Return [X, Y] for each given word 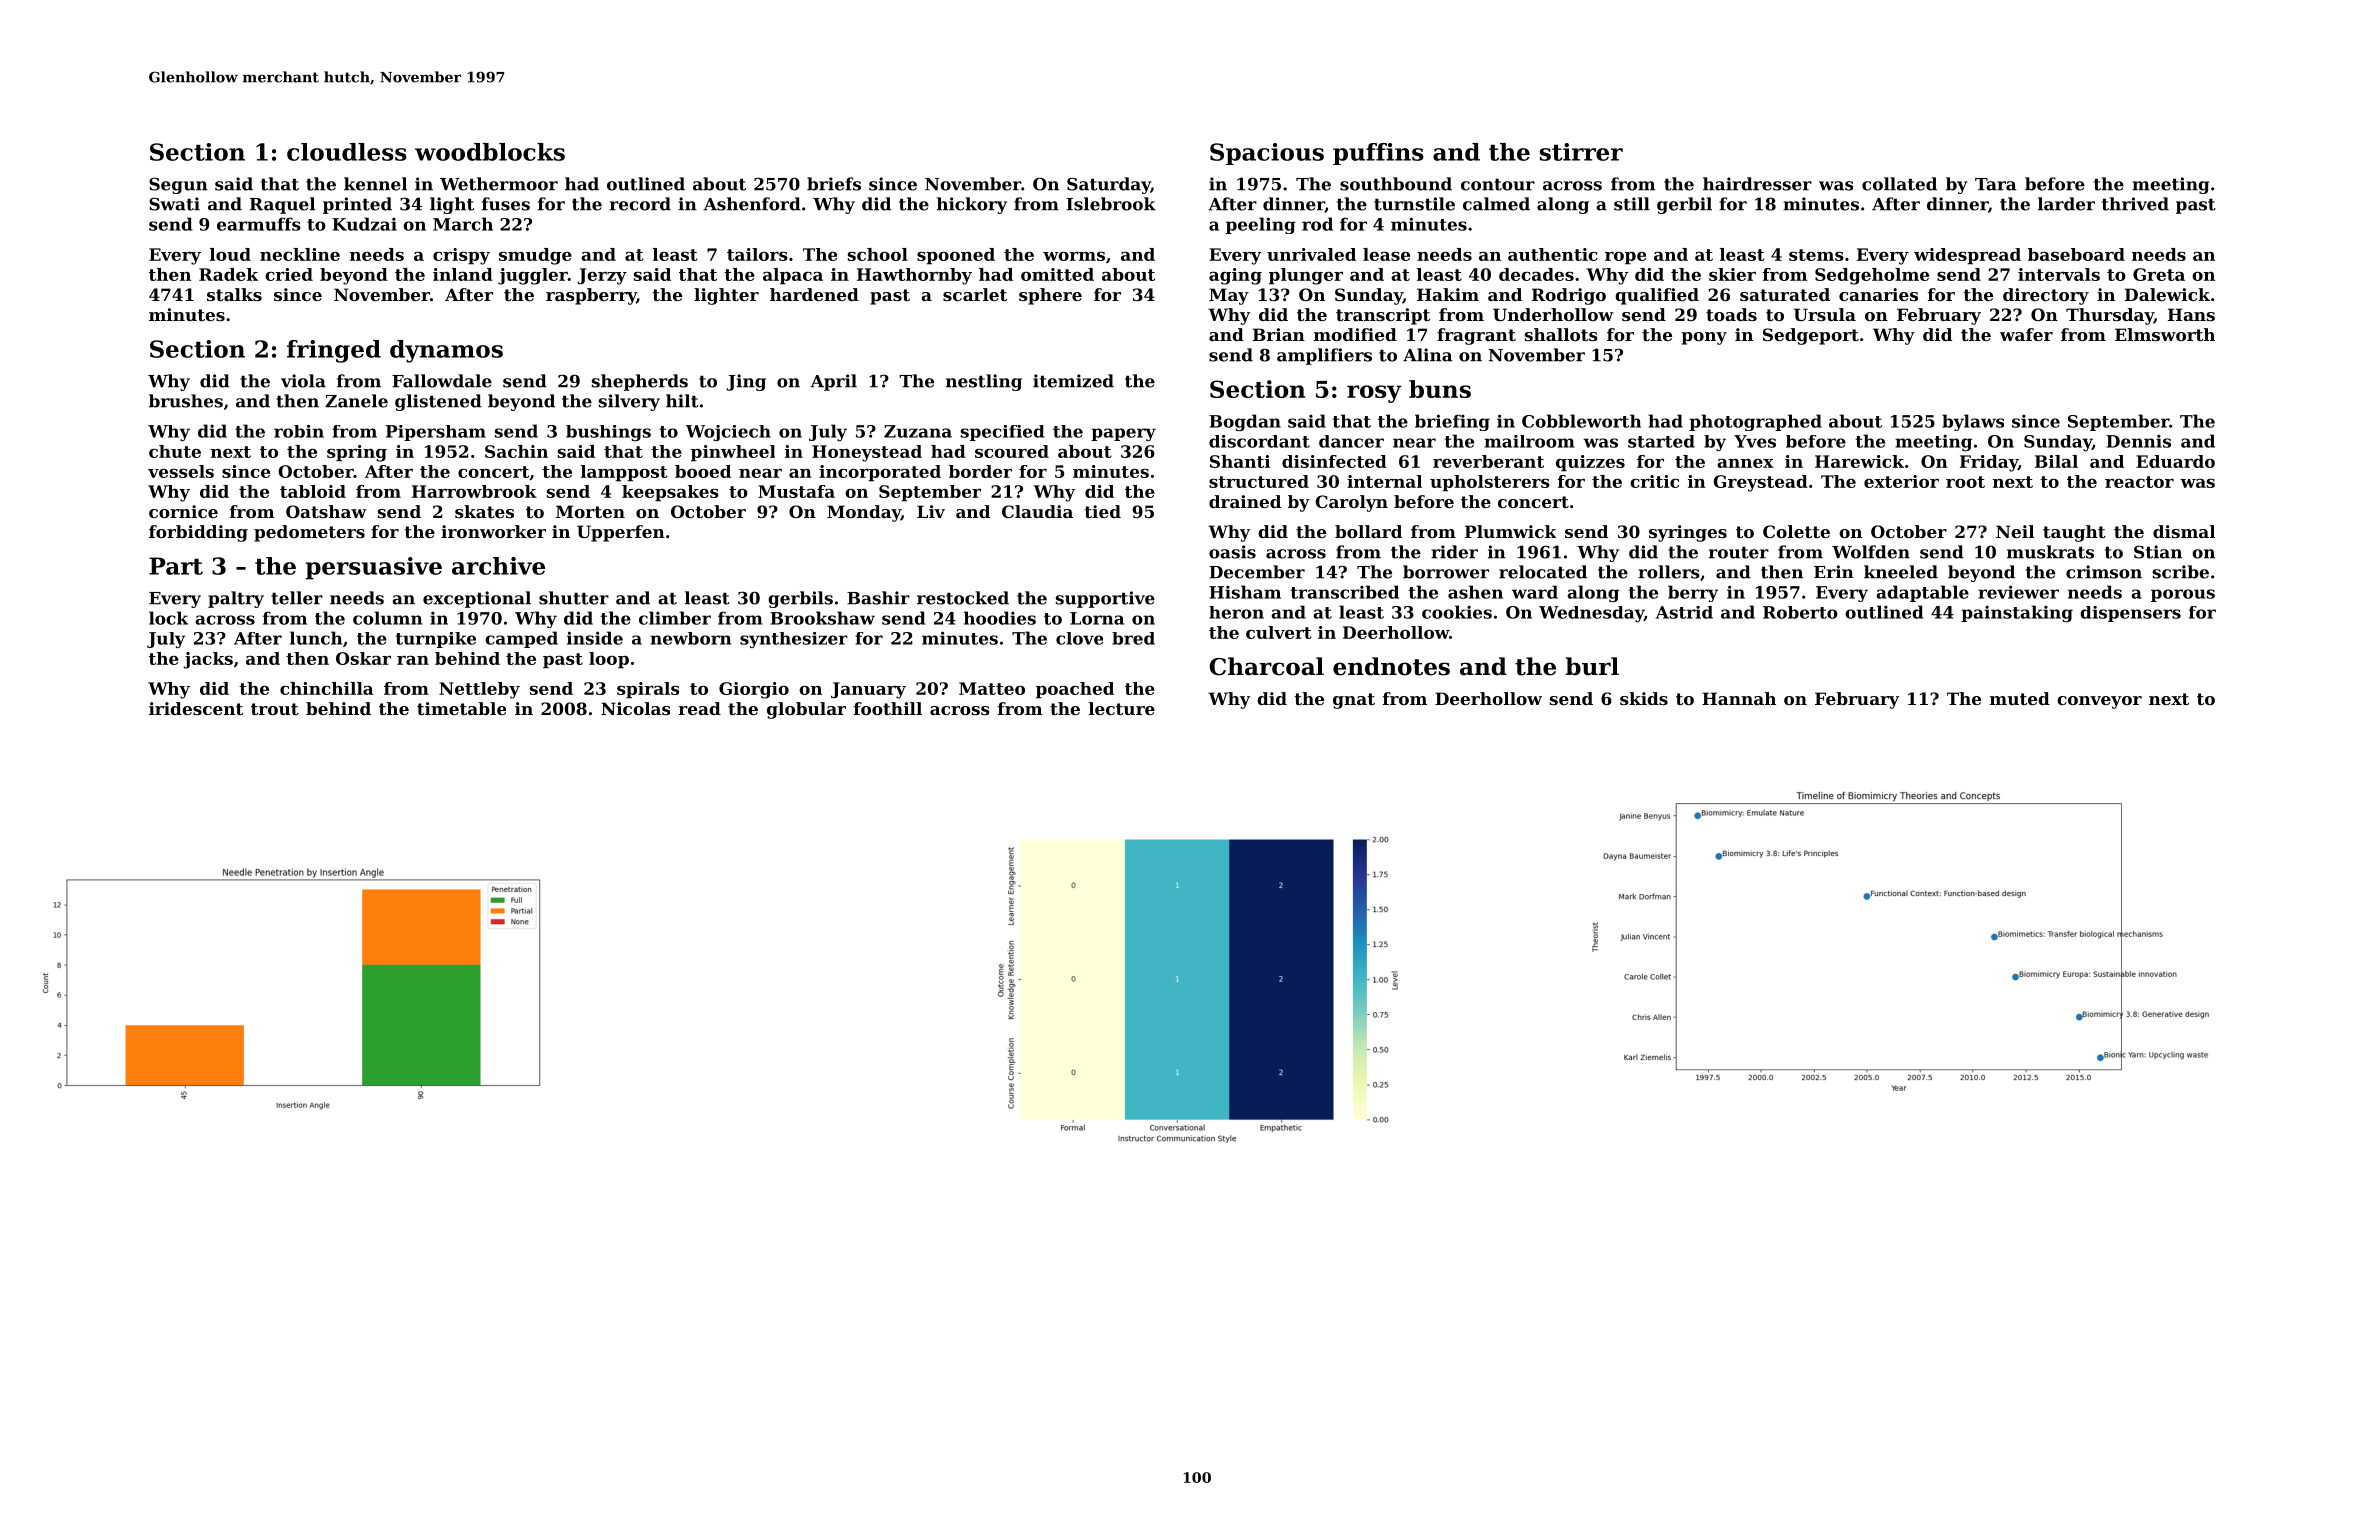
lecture [1122, 708]
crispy [461, 256]
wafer [2026, 334]
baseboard [2076, 254]
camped [521, 639]
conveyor [2099, 702]
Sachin [516, 451]
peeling [1261, 225]
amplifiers [1324, 356]
